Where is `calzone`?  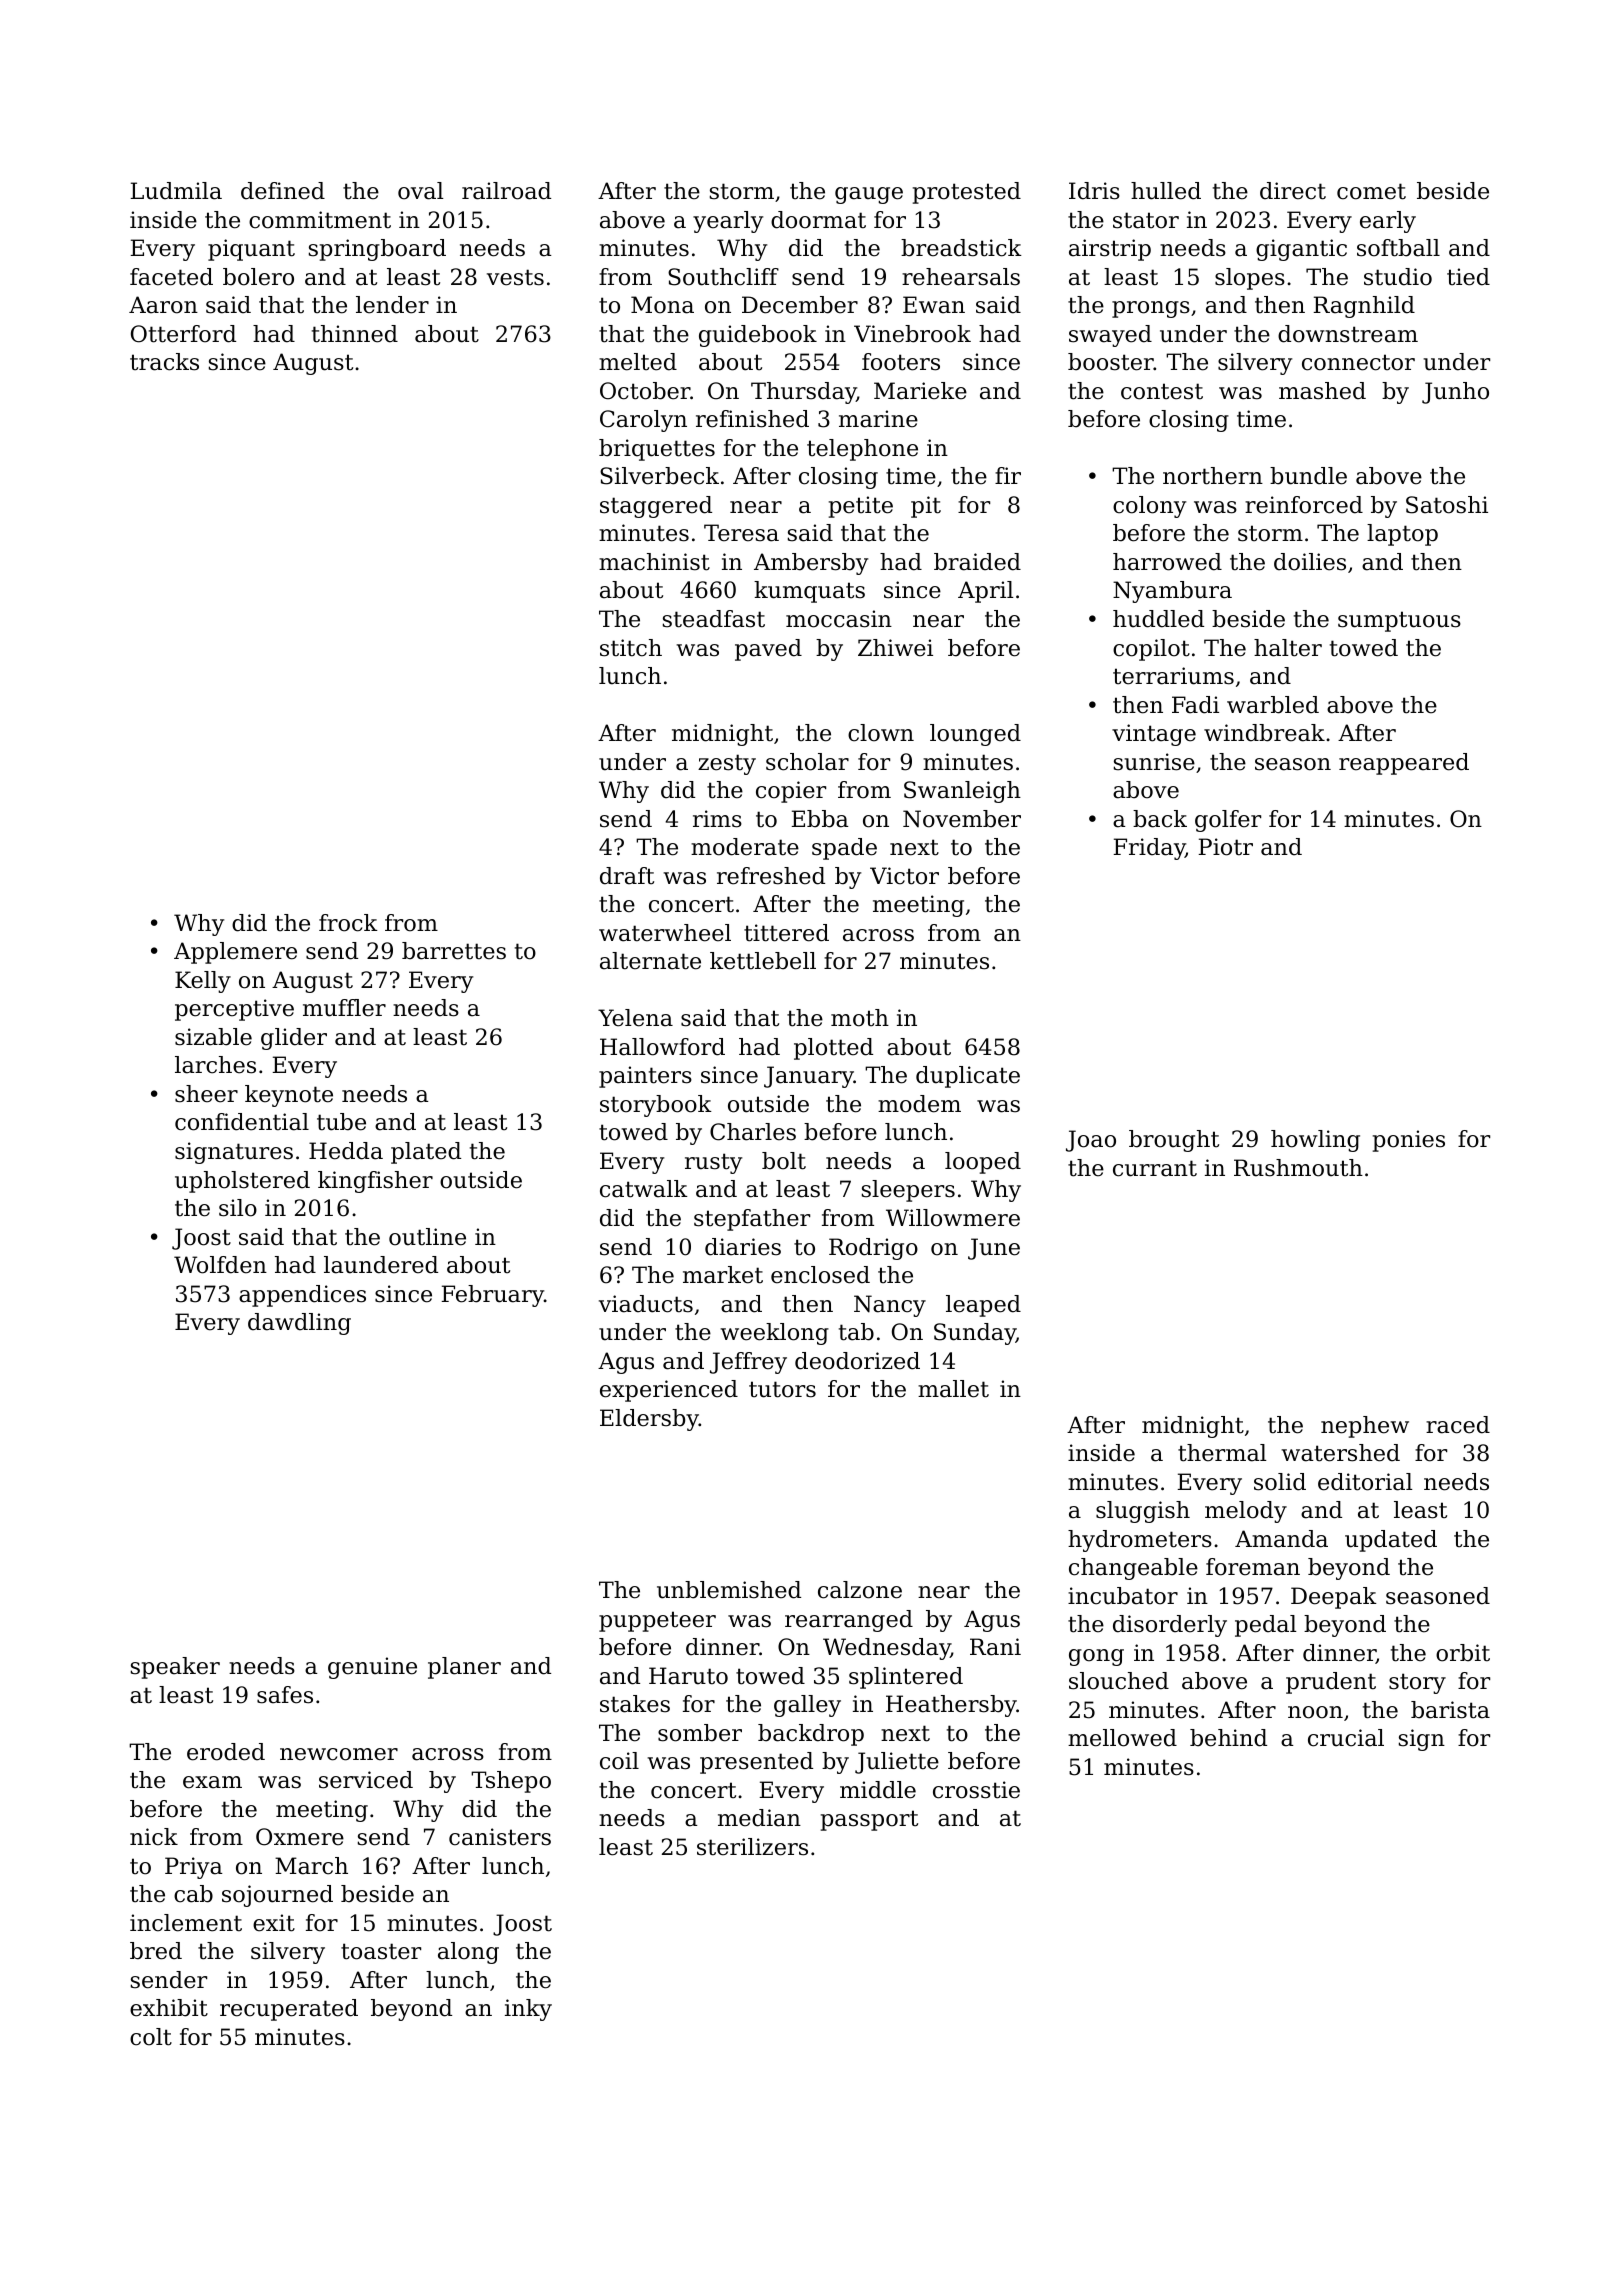
calzone is located at coordinates (860, 1590).
